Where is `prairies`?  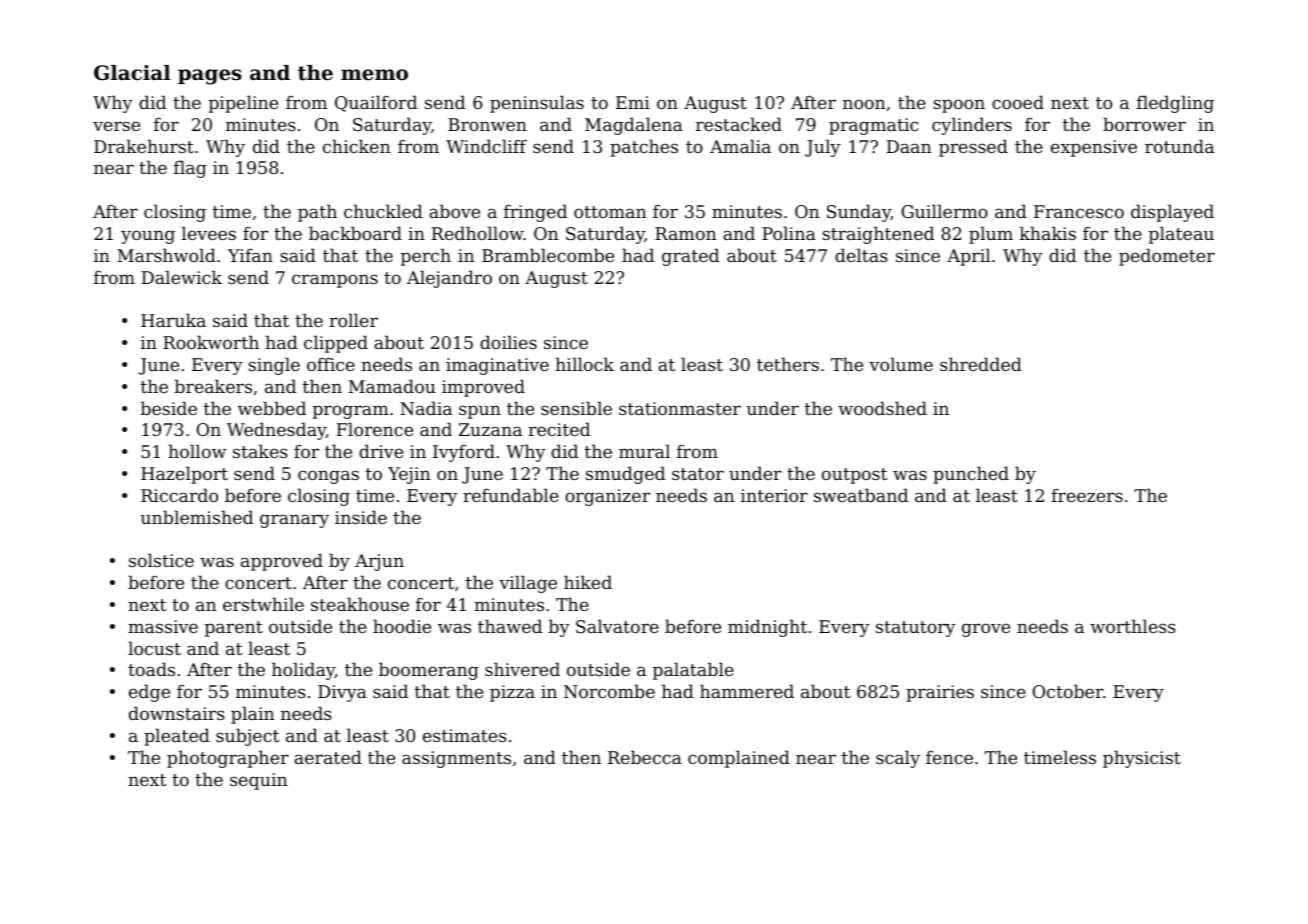 prairies is located at coordinates (940, 693).
